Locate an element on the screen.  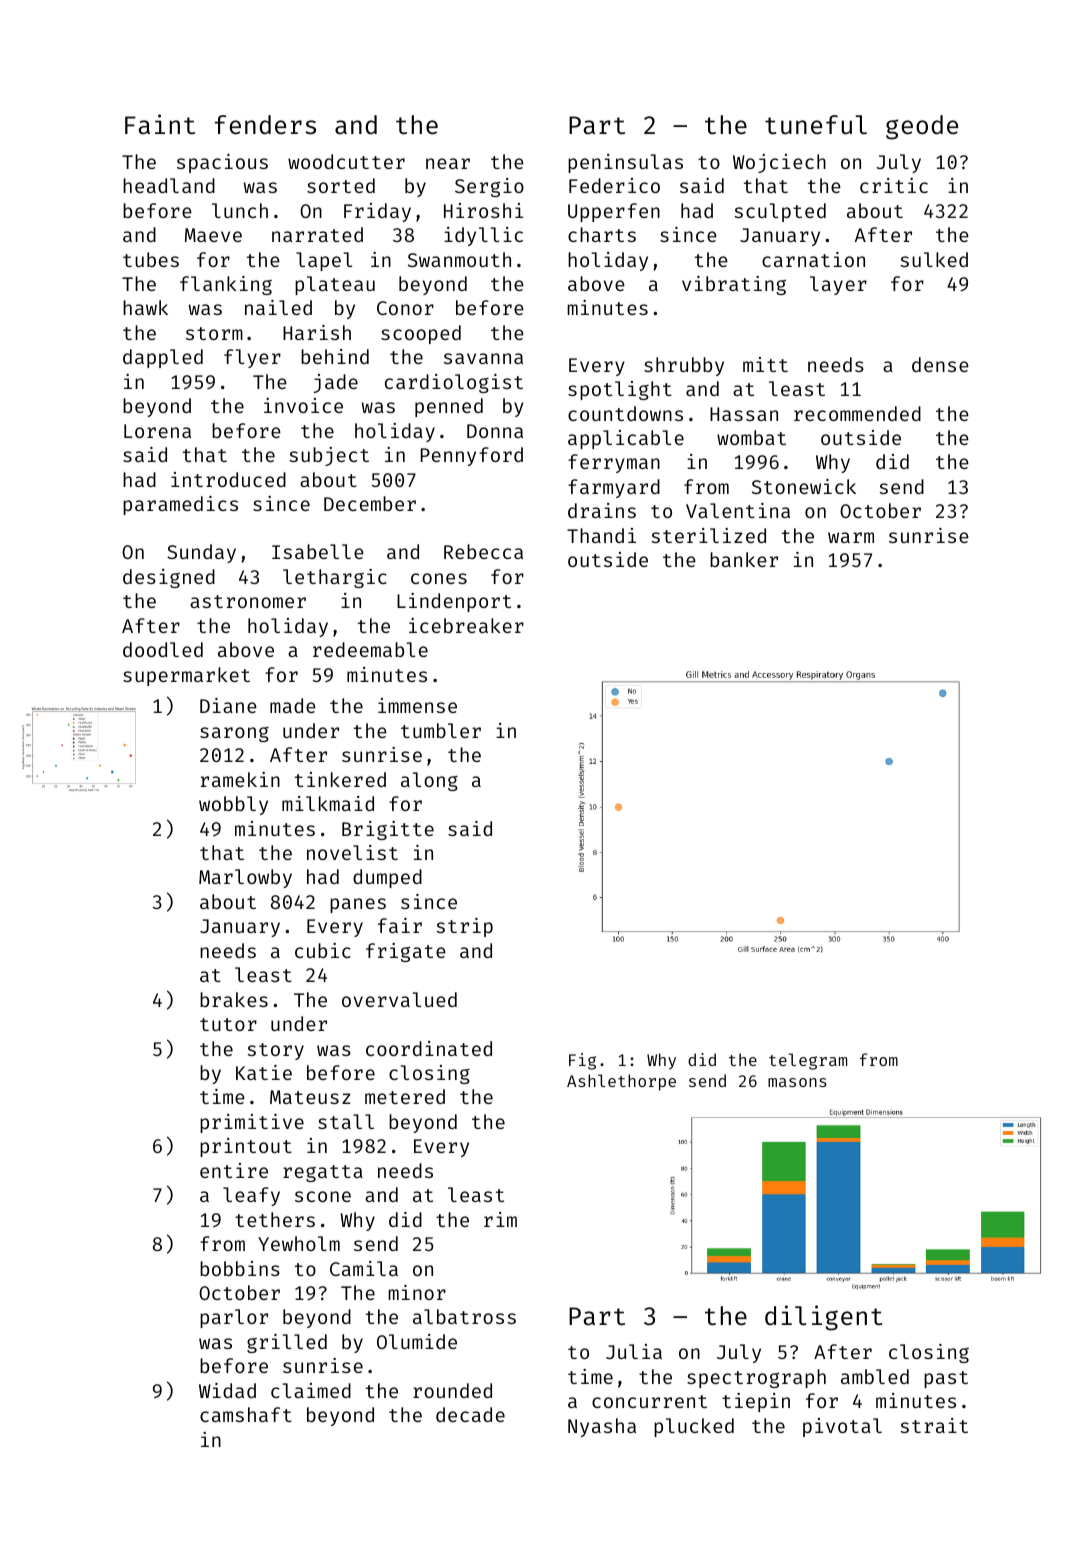
masons is located at coordinates (797, 1082).
